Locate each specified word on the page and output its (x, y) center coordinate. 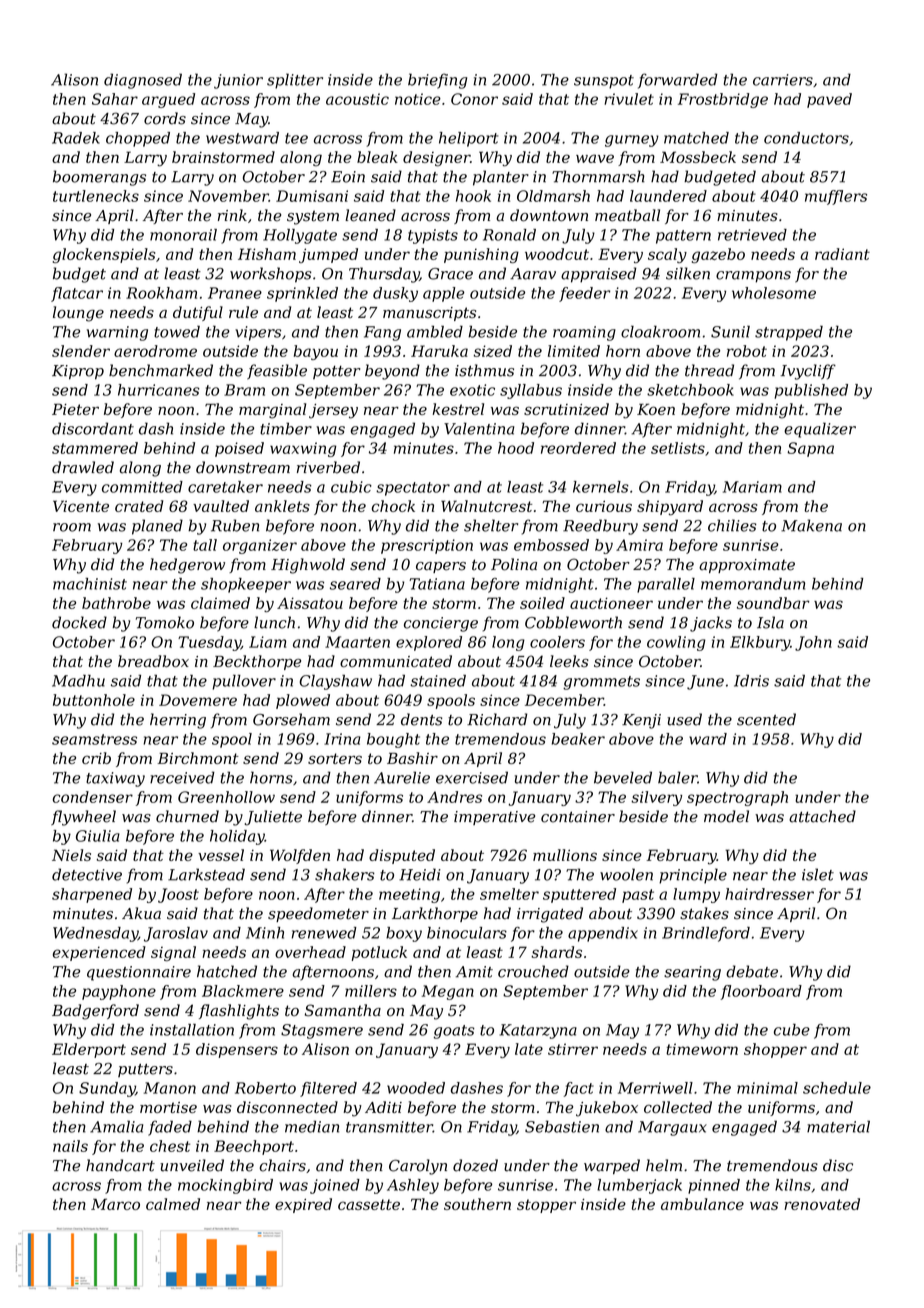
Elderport (89, 1050)
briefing (437, 81)
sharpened (92, 895)
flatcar (77, 294)
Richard (497, 719)
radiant (842, 254)
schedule (837, 1088)
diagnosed (143, 81)
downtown (549, 215)
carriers (783, 80)
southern (477, 1204)
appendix (603, 934)
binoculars (467, 933)
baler (678, 777)
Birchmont (198, 758)
